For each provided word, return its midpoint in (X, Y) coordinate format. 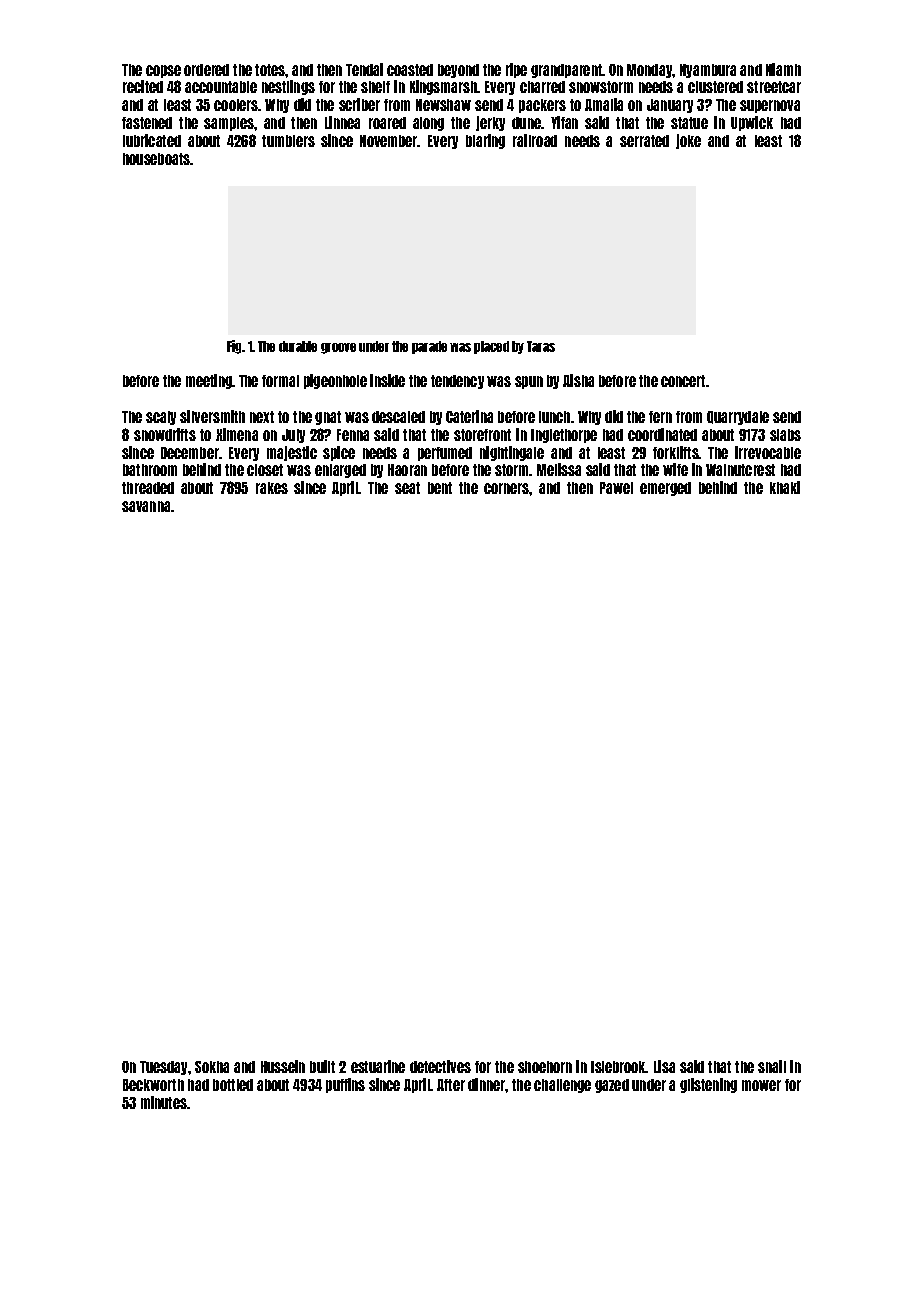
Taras (541, 346)
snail (772, 1066)
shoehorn (545, 1067)
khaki (785, 487)
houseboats (156, 159)
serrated (644, 141)
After (451, 1085)
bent (440, 488)
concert (683, 381)
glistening (708, 1085)
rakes (272, 488)
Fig (234, 347)
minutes (164, 1102)
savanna (146, 506)
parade (429, 347)
